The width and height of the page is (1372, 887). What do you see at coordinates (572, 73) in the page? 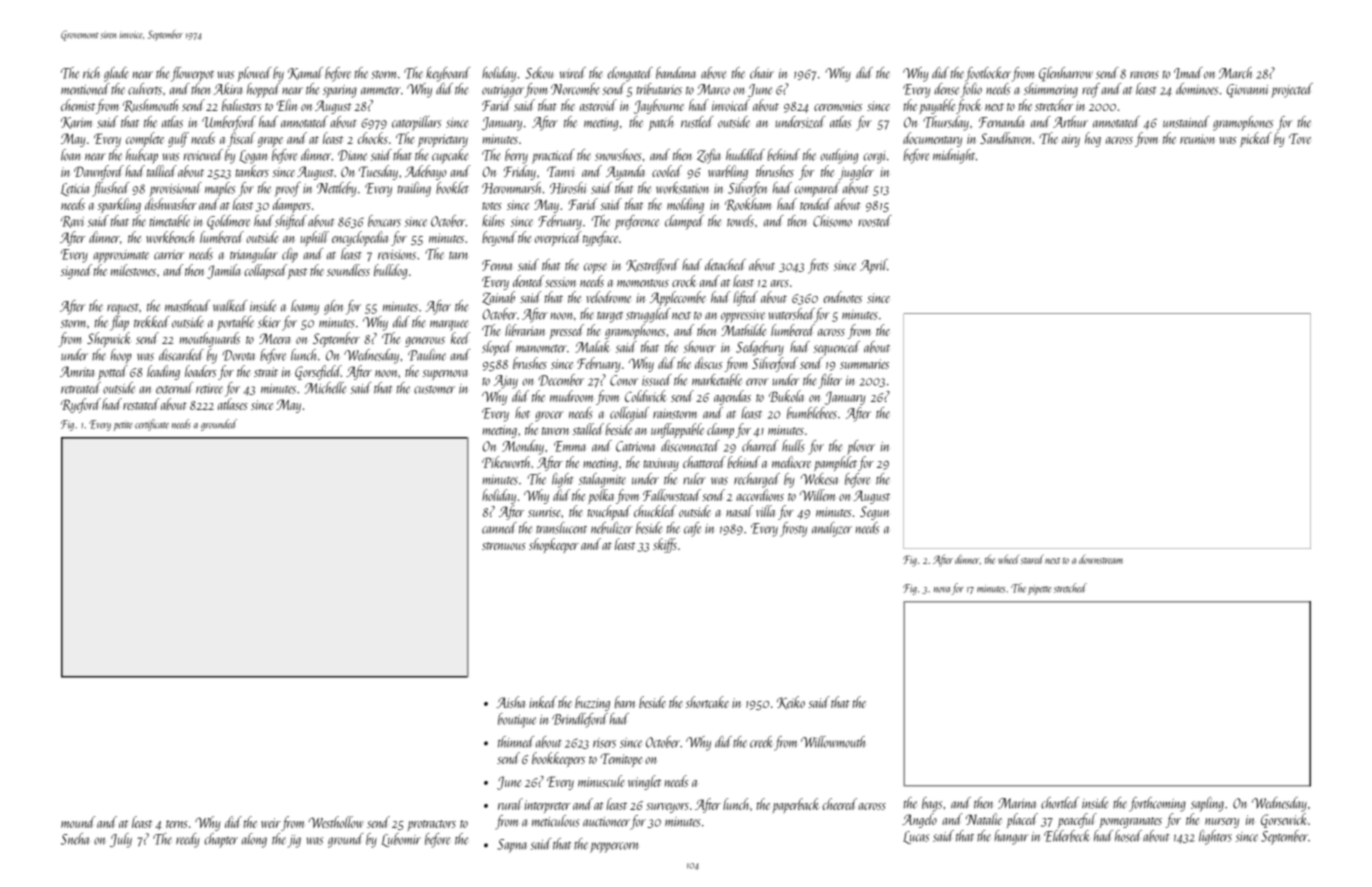
I see `wired` at bounding box center [572, 73].
